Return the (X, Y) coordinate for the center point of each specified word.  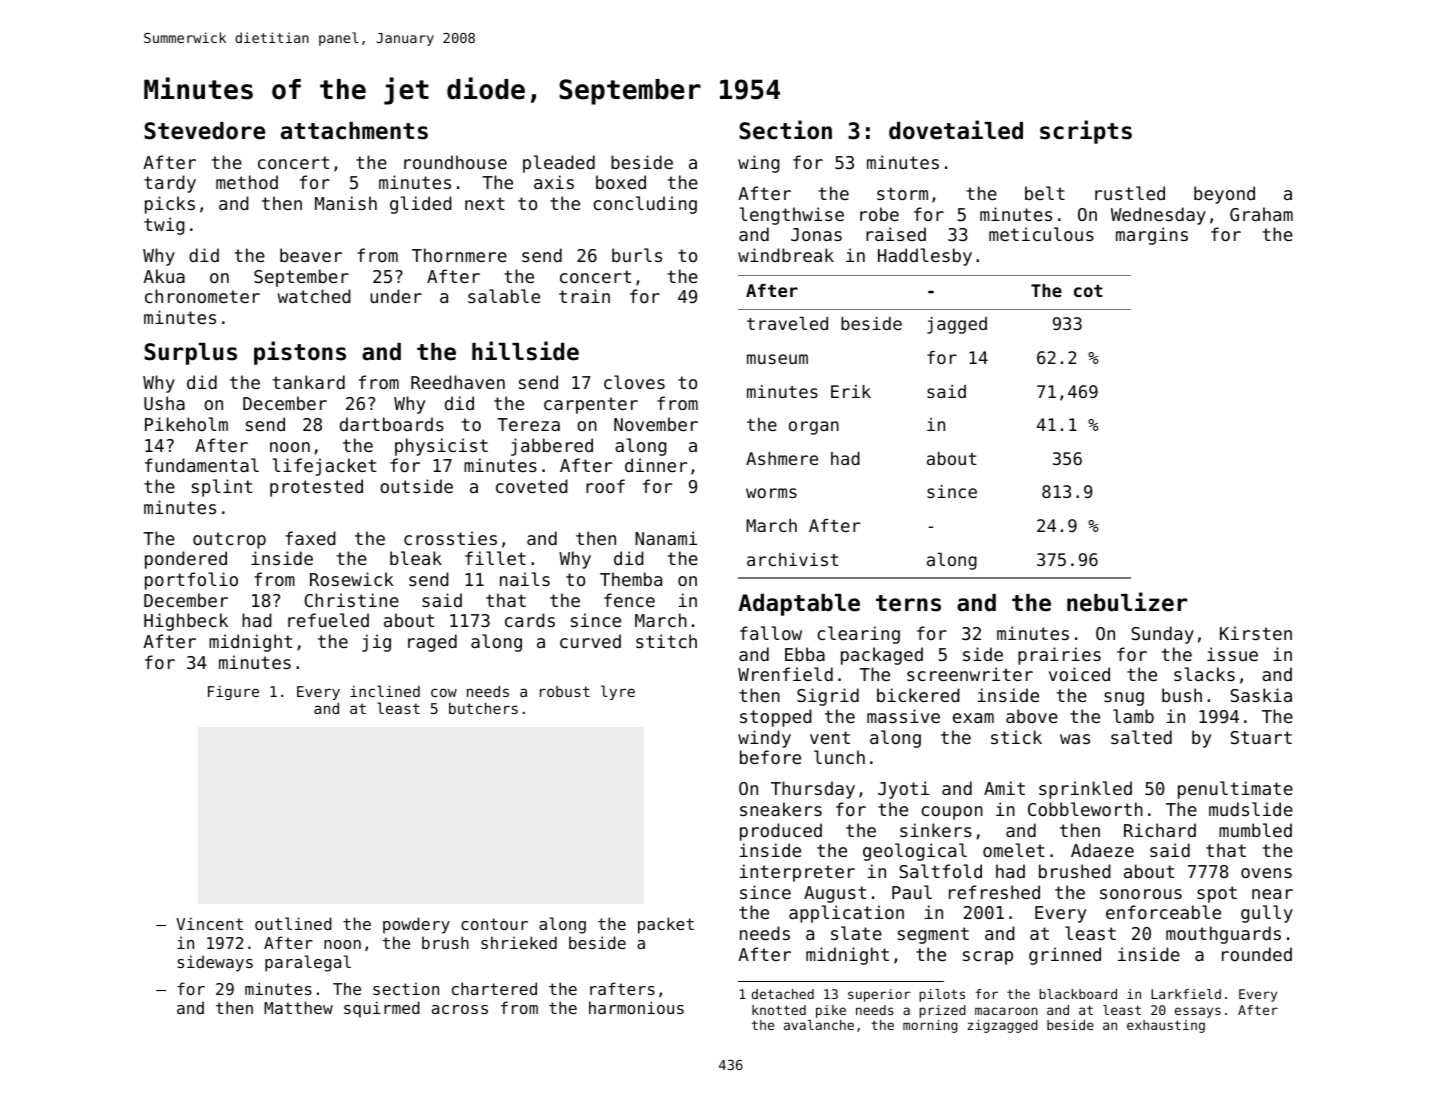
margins (1152, 236)
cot (1088, 291)
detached (783, 994)
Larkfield (1186, 994)
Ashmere (782, 458)
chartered (494, 988)
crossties (450, 538)
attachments (354, 131)
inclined (385, 691)
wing (759, 164)
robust (565, 691)
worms (771, 493)
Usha (164, 403)
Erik (851, 391)
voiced (1079, 674)
